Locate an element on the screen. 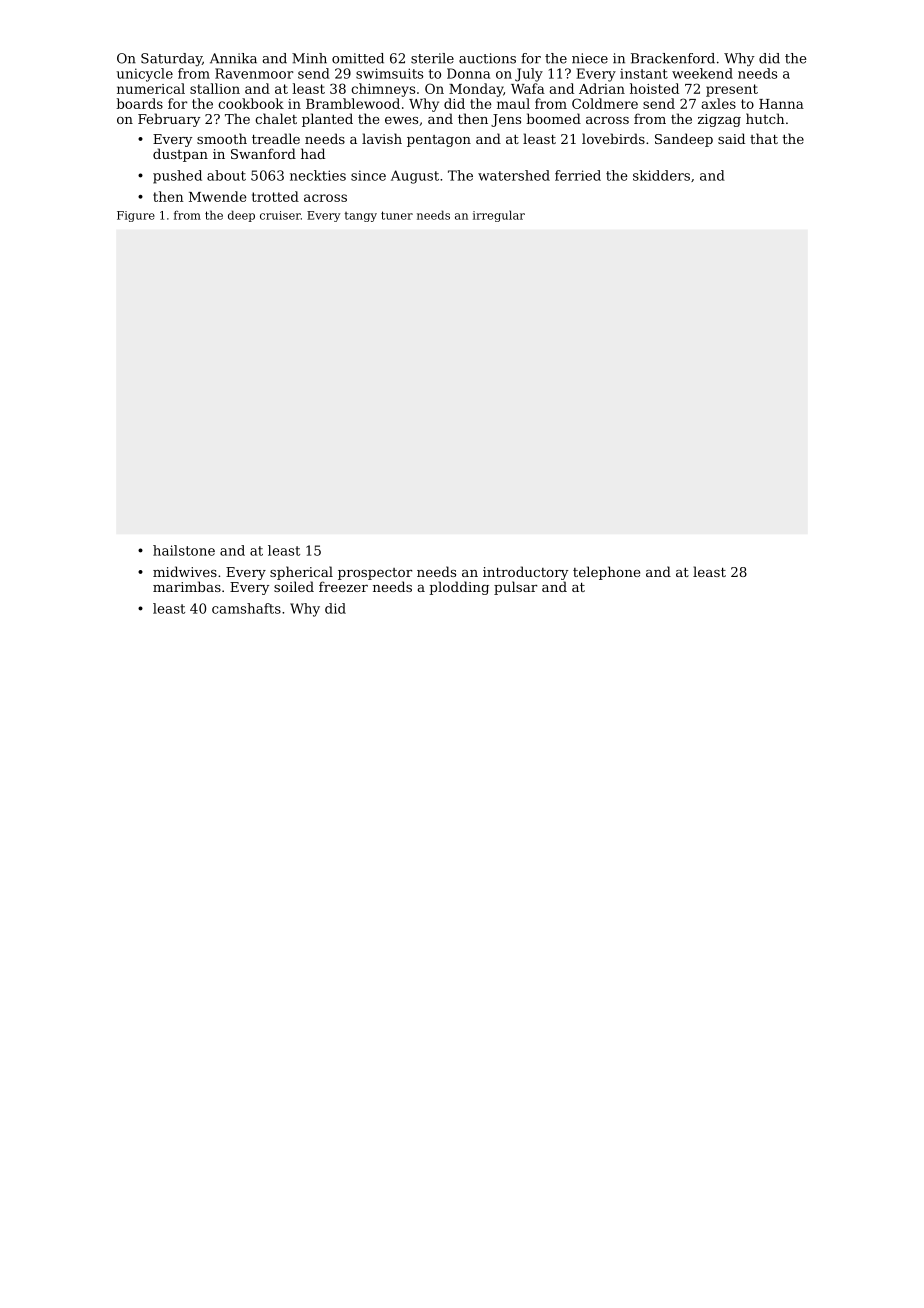 The image size is (924, 1308). irregular is located at coordinates (499, 216).
